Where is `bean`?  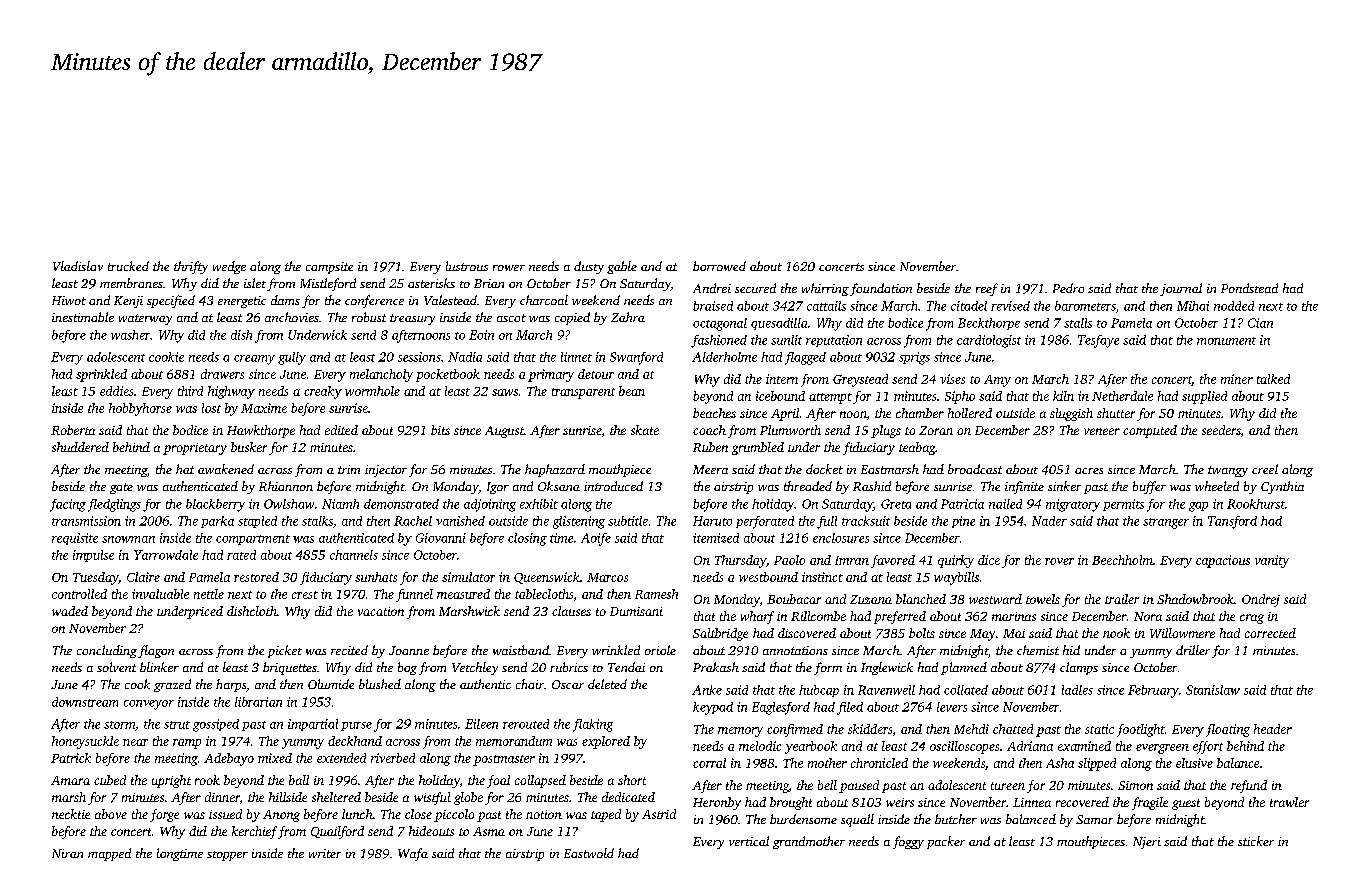
bean is located at coordinates (632, 391).
